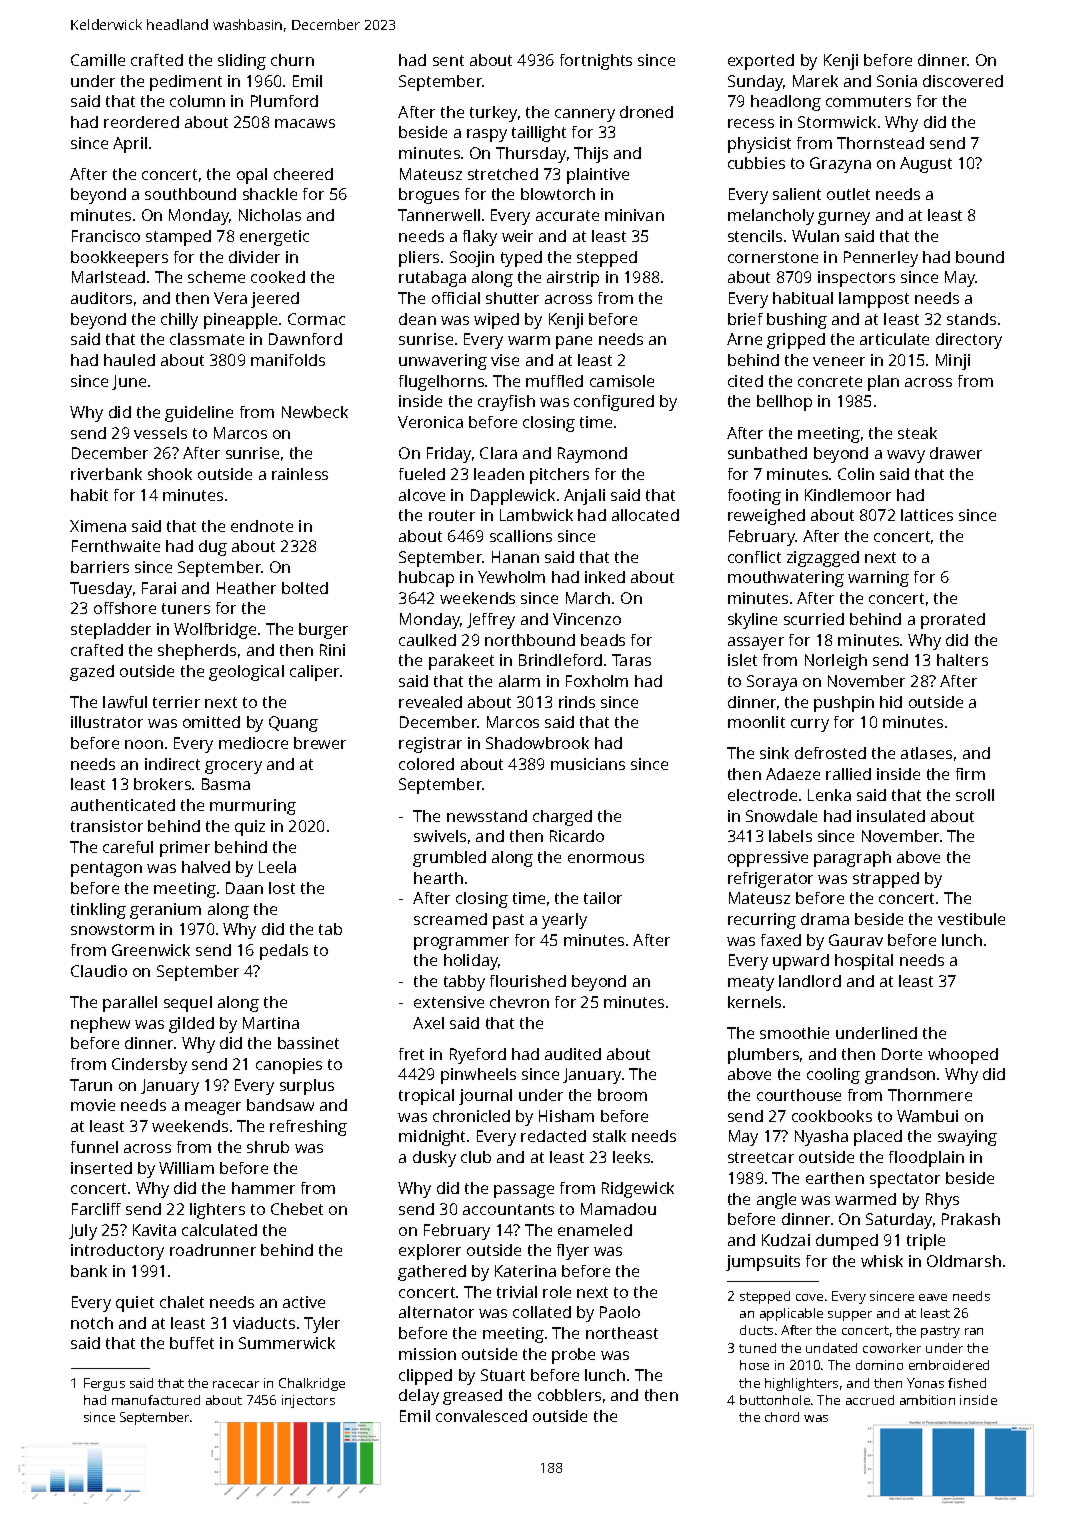 The image size is (1079, 1525). I want to click on skyline, so click(752, 621).
